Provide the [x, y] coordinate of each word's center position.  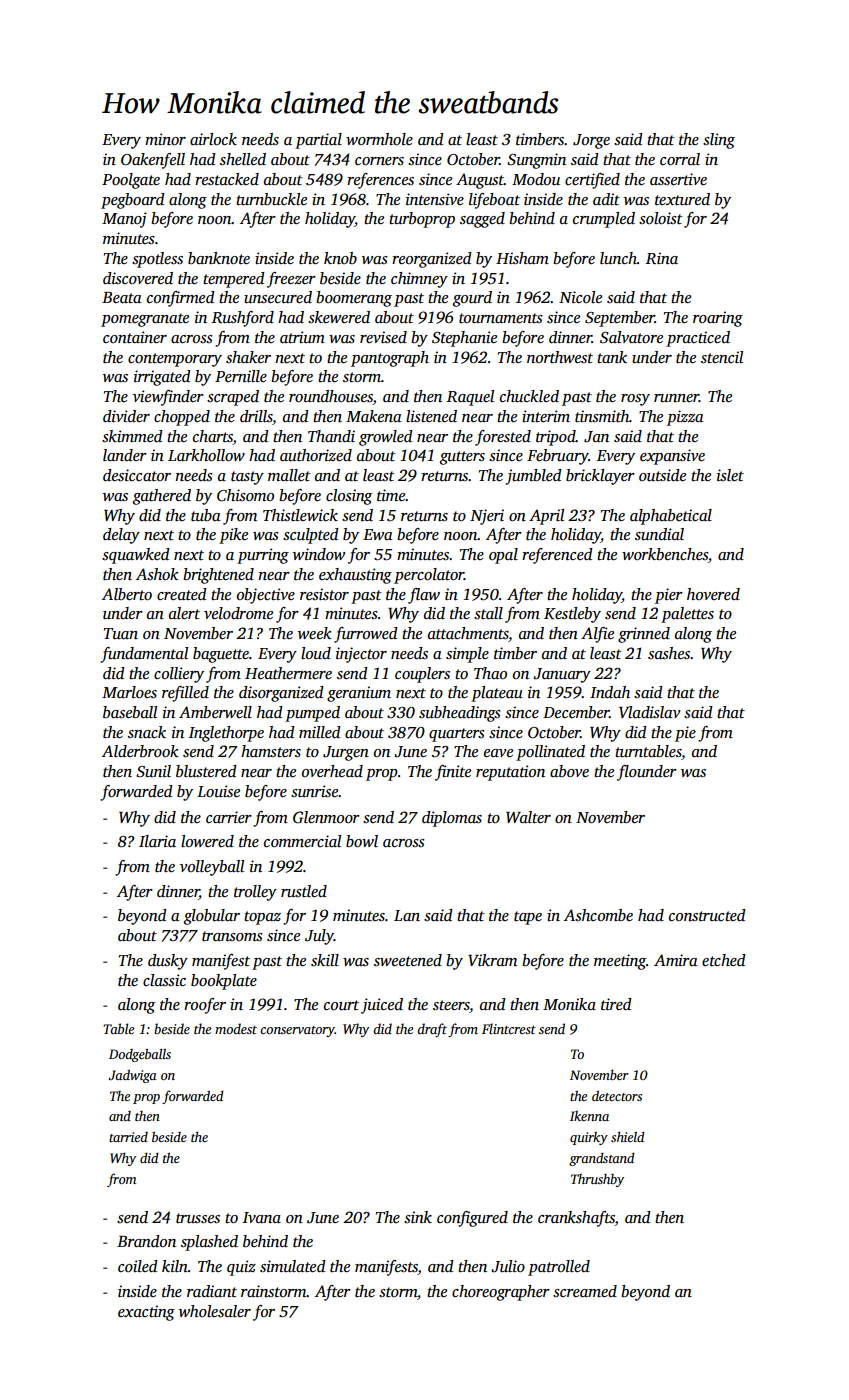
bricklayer [600, 477]
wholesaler [215, 1311]
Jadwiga [132, 1076]
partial [318, 141]
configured [472, 1219]
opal [503, 556]
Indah [610, 692]
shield [628, 1136]
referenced [557, 556]
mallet [289, 475]
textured [682, 199]
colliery [179, 675]
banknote [219, 258]
